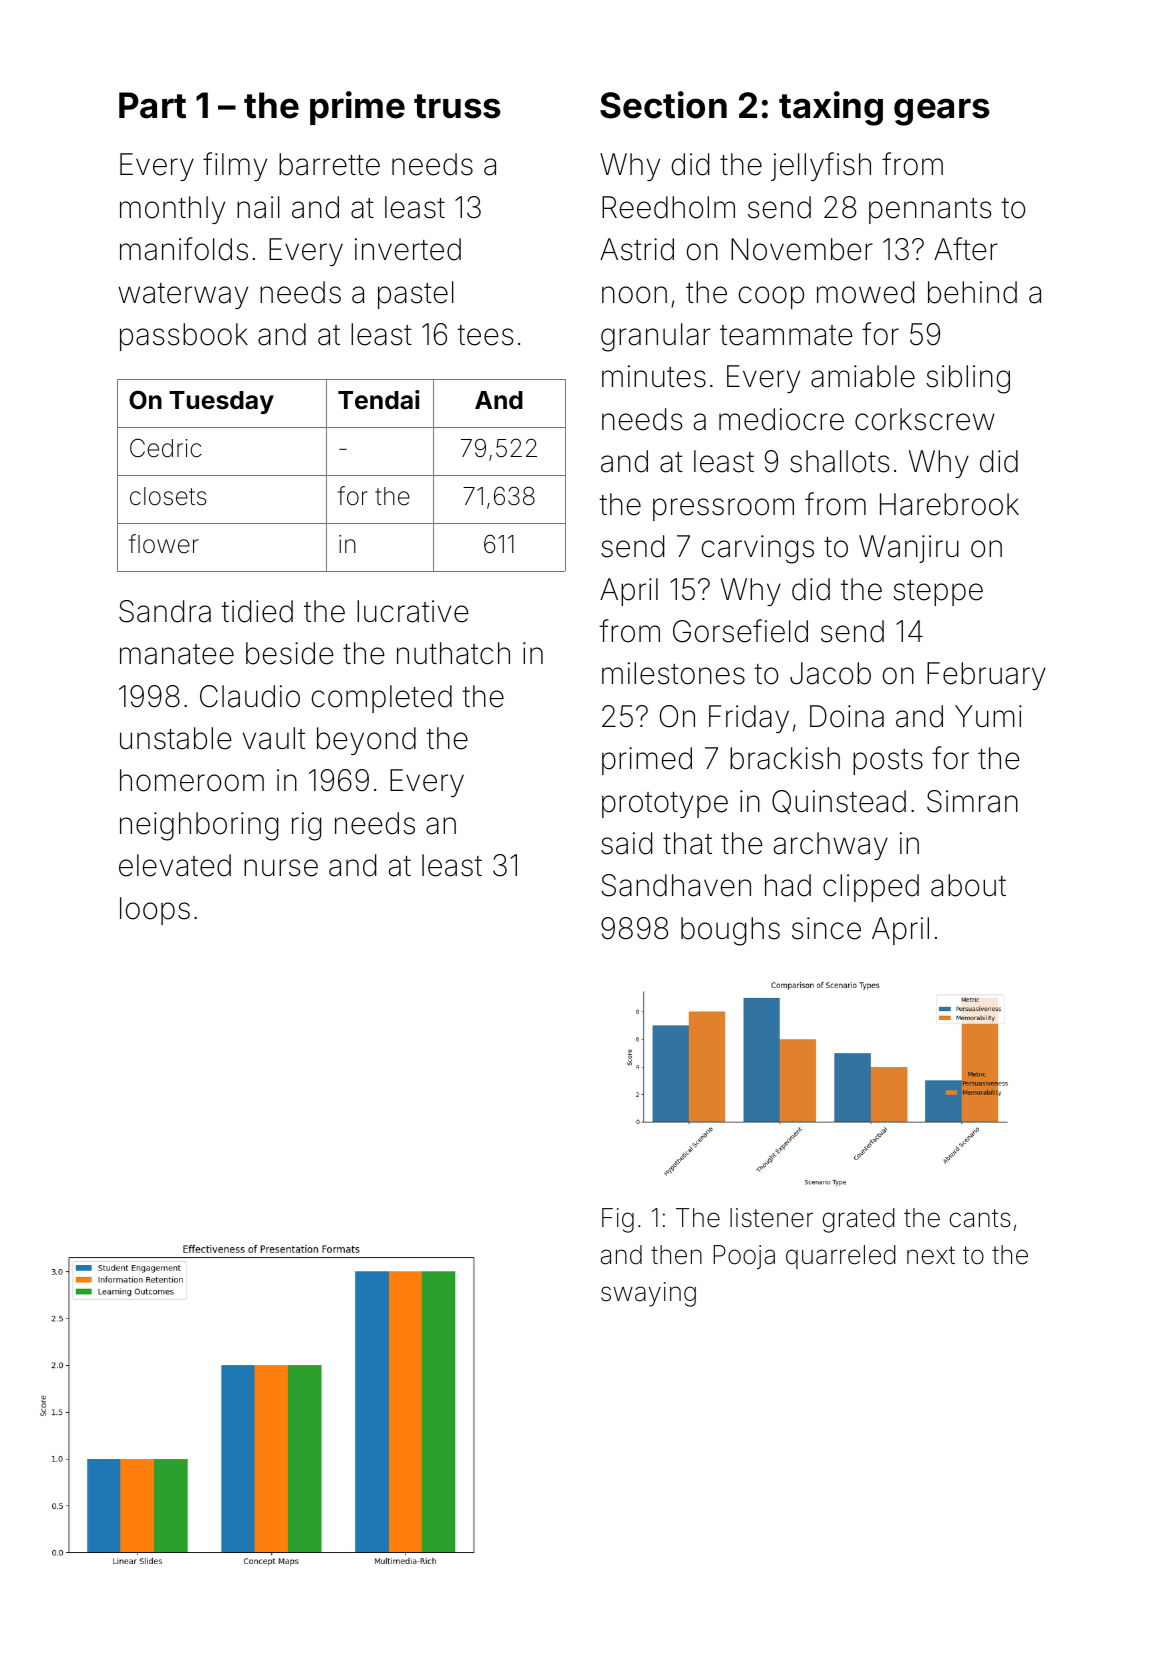  I want to click on Gorsefield, so click(740, 631).
